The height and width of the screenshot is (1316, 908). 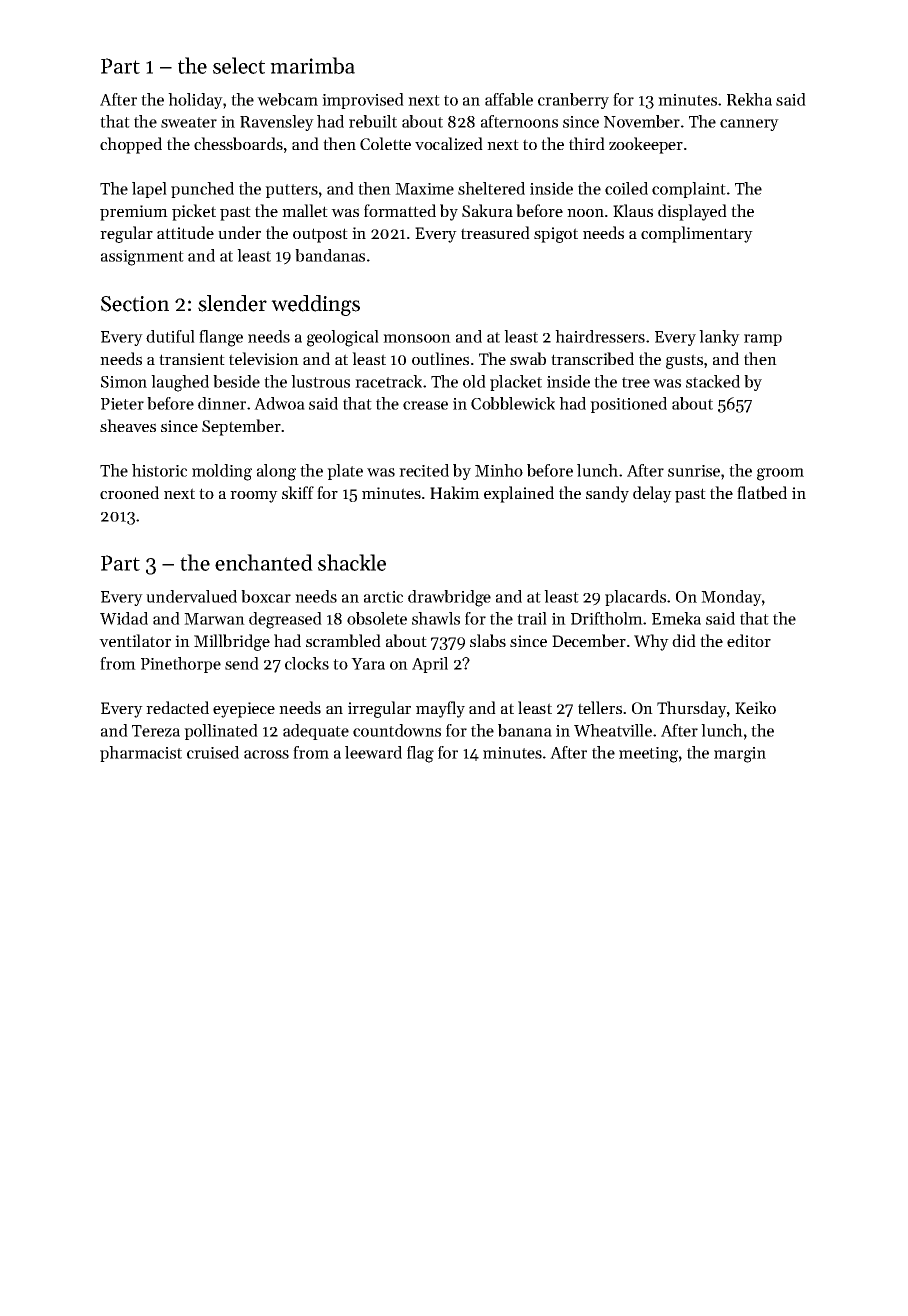 I want to click on Marwan, so click(x=214, y=619).
